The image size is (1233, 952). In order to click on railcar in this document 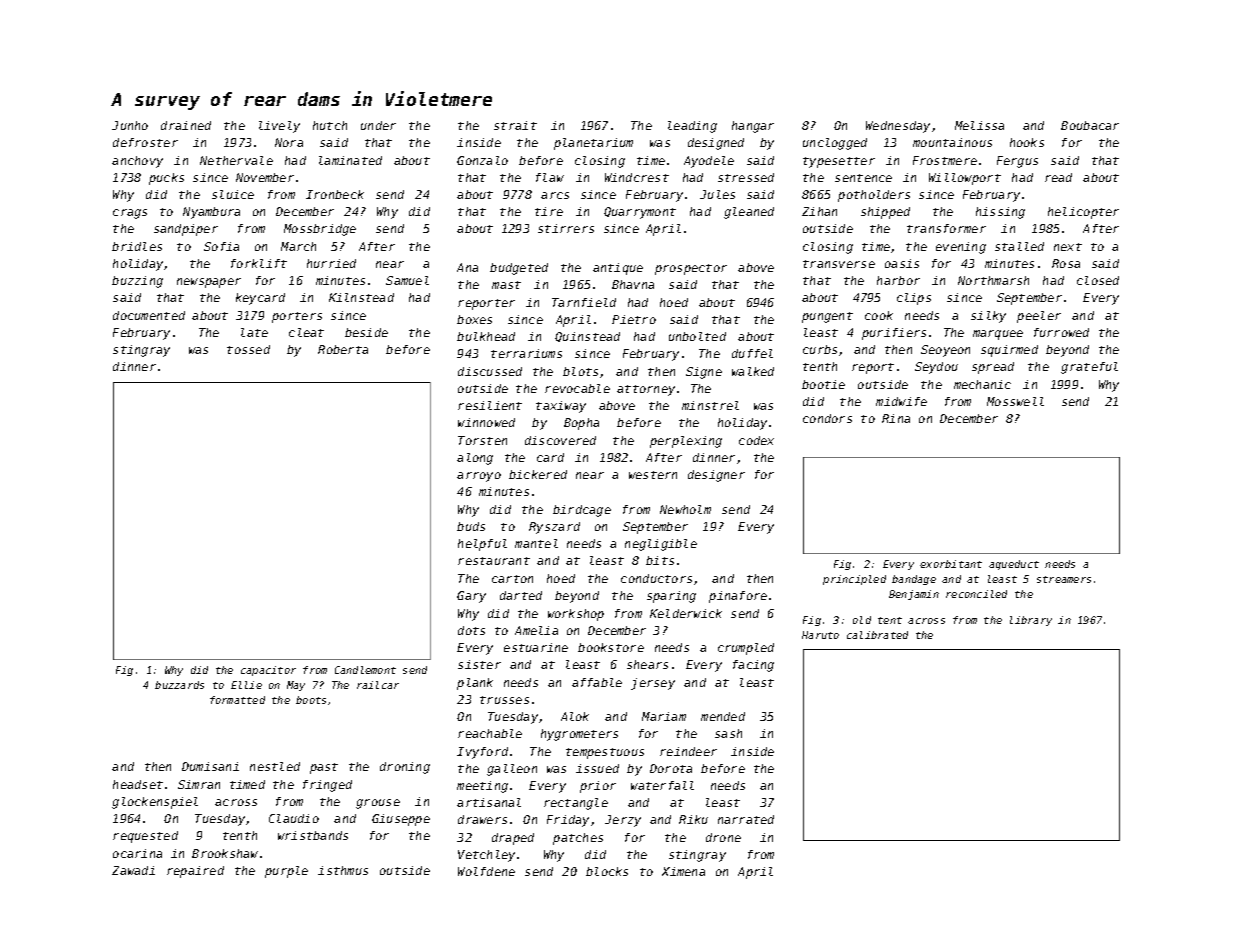, I will do `click(378, 685)`.
